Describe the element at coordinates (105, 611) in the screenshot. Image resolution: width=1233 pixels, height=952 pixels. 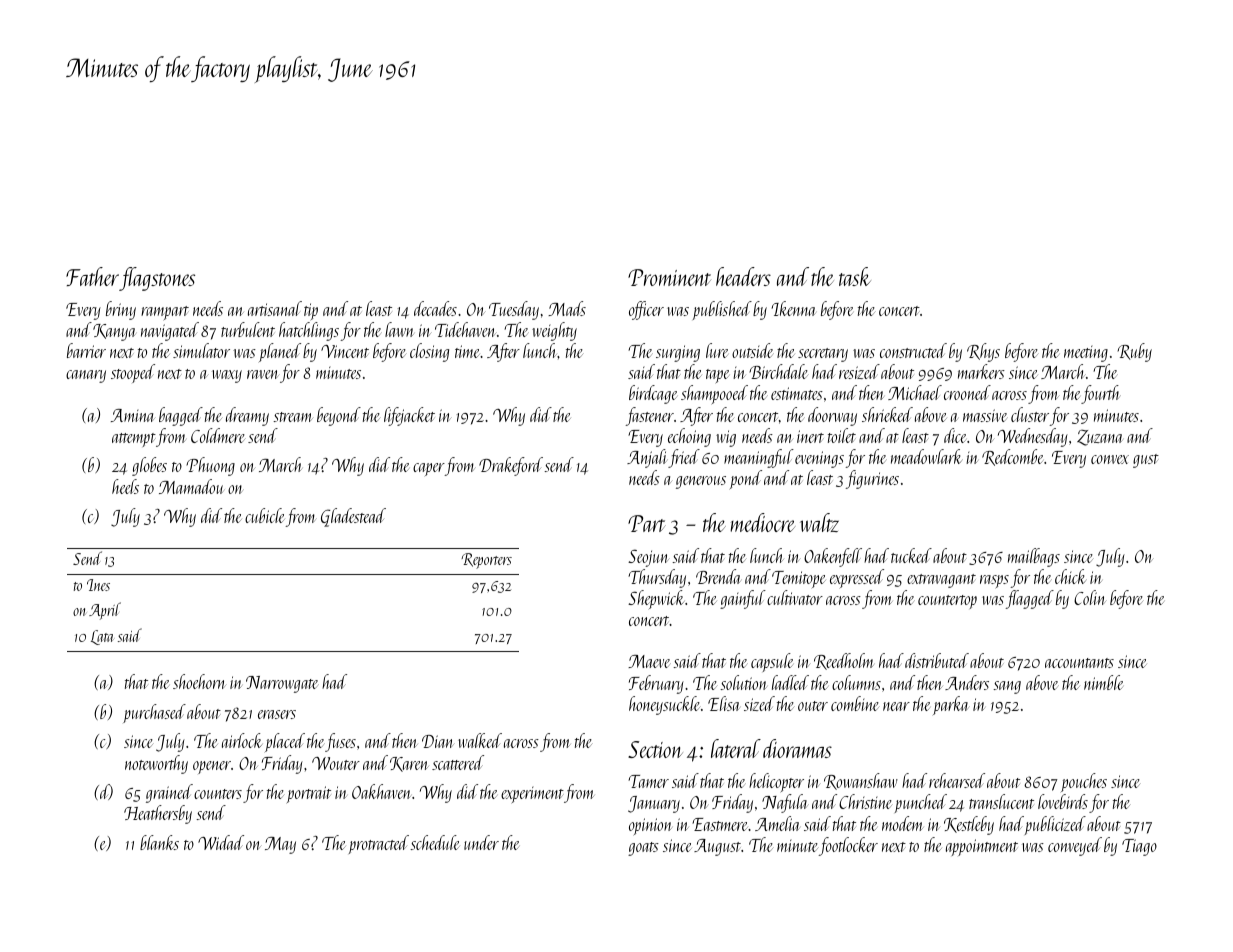
I see `April` at that location.
